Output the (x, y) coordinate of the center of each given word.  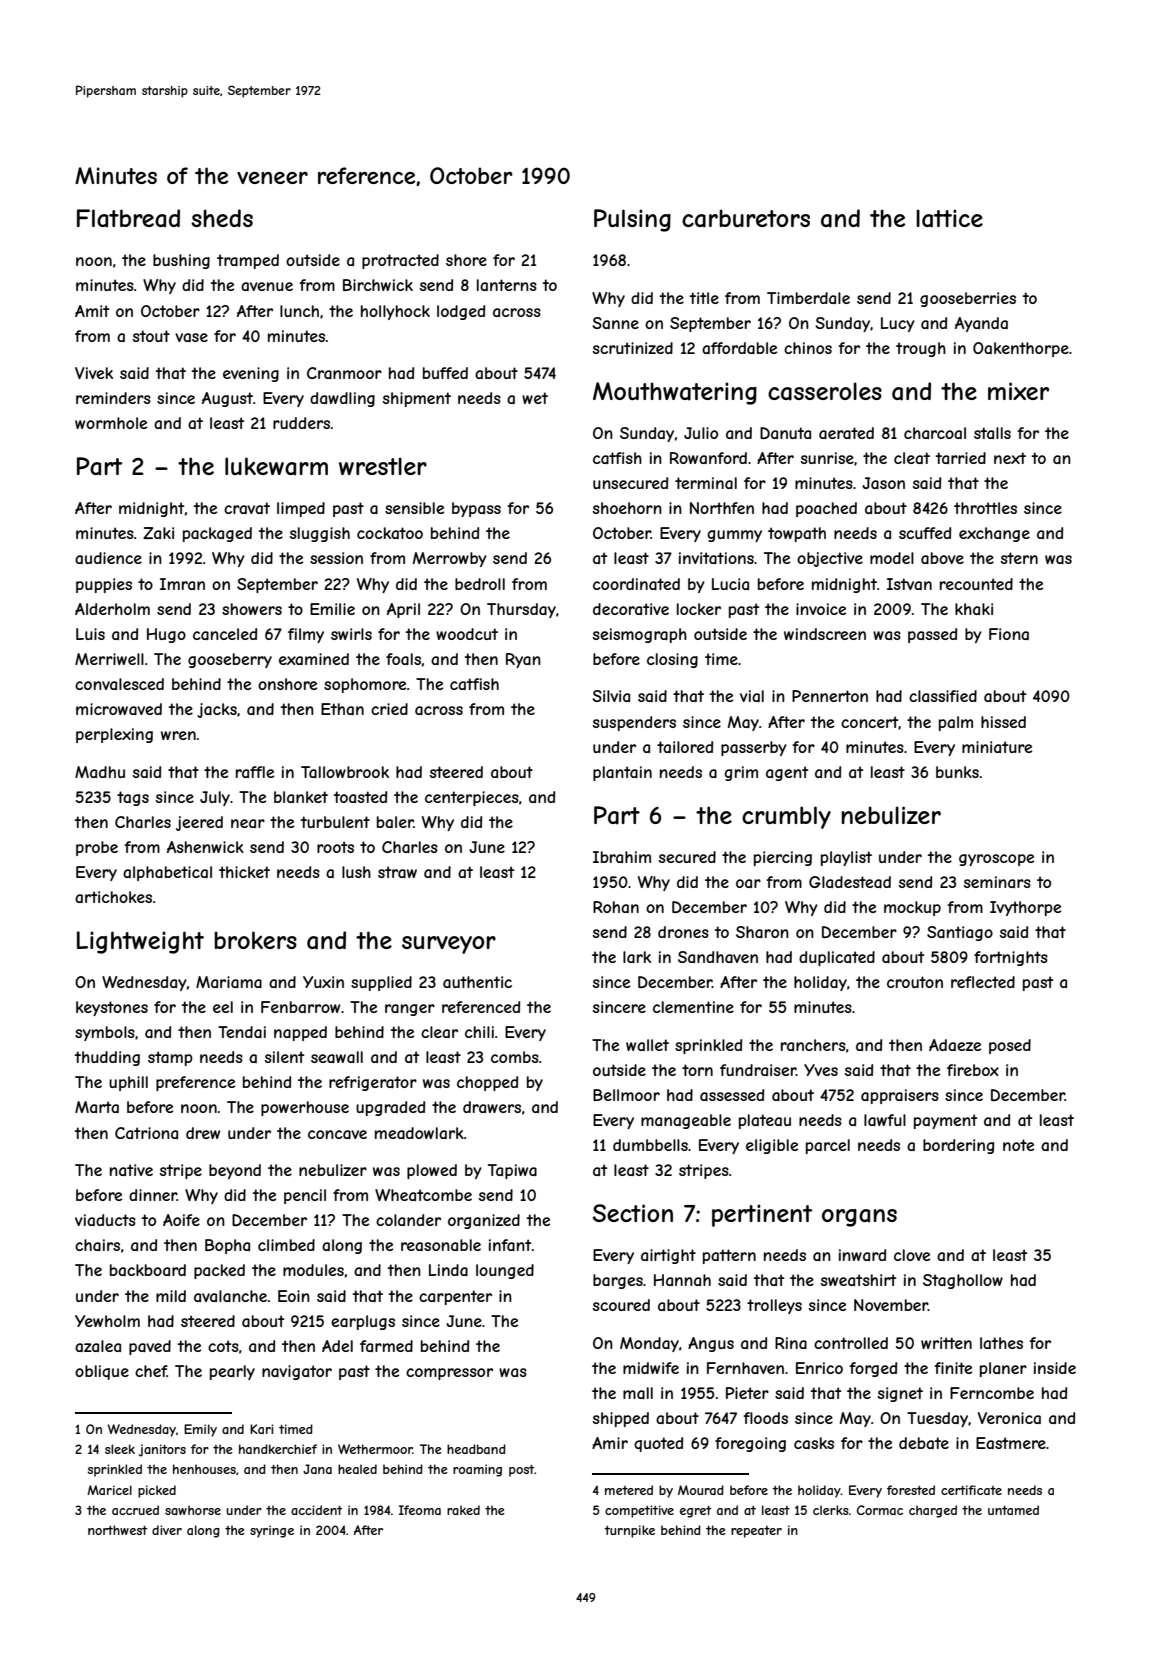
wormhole (111, 423)
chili (479, 1032)
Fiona (1009, 634)
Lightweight (140, 942)
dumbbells (650, 1145)
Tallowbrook (345, 772)
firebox (973, 1070)
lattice (949, 218)
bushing (181, 261)
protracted (400, 261)
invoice (821, 609)
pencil (305, 1196)
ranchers (813, 1045)
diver (167, 1530)
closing (672, 660)
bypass (476, 509)
